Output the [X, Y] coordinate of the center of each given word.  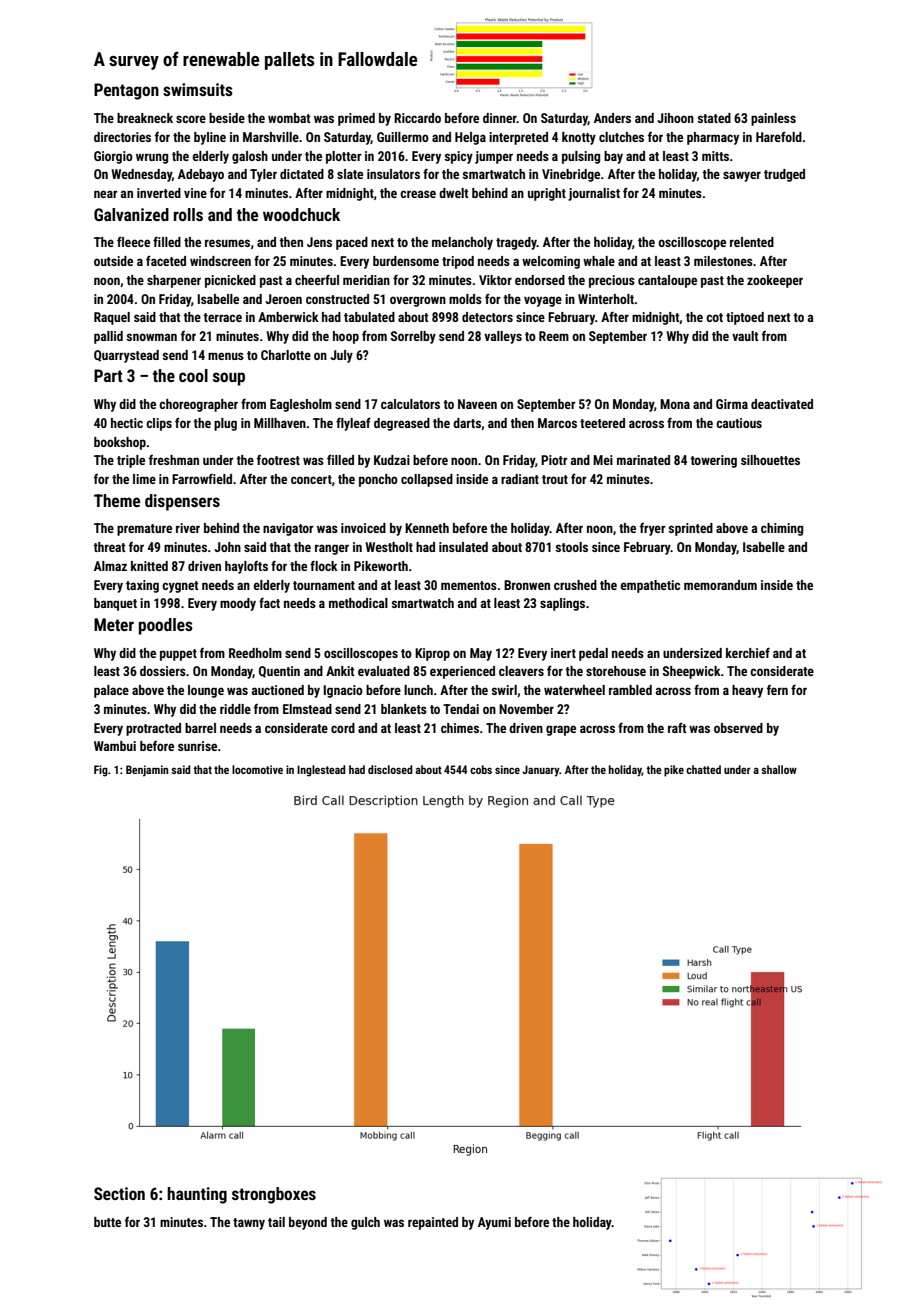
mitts [715, 156]
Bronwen [527, 585]
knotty [579, 138]
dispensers [182, 502]
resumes [227, 243]
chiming [782, 529]
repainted [433, 1223]
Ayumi [494, 1223]
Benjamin [147, 771]
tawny [249, 1224]
